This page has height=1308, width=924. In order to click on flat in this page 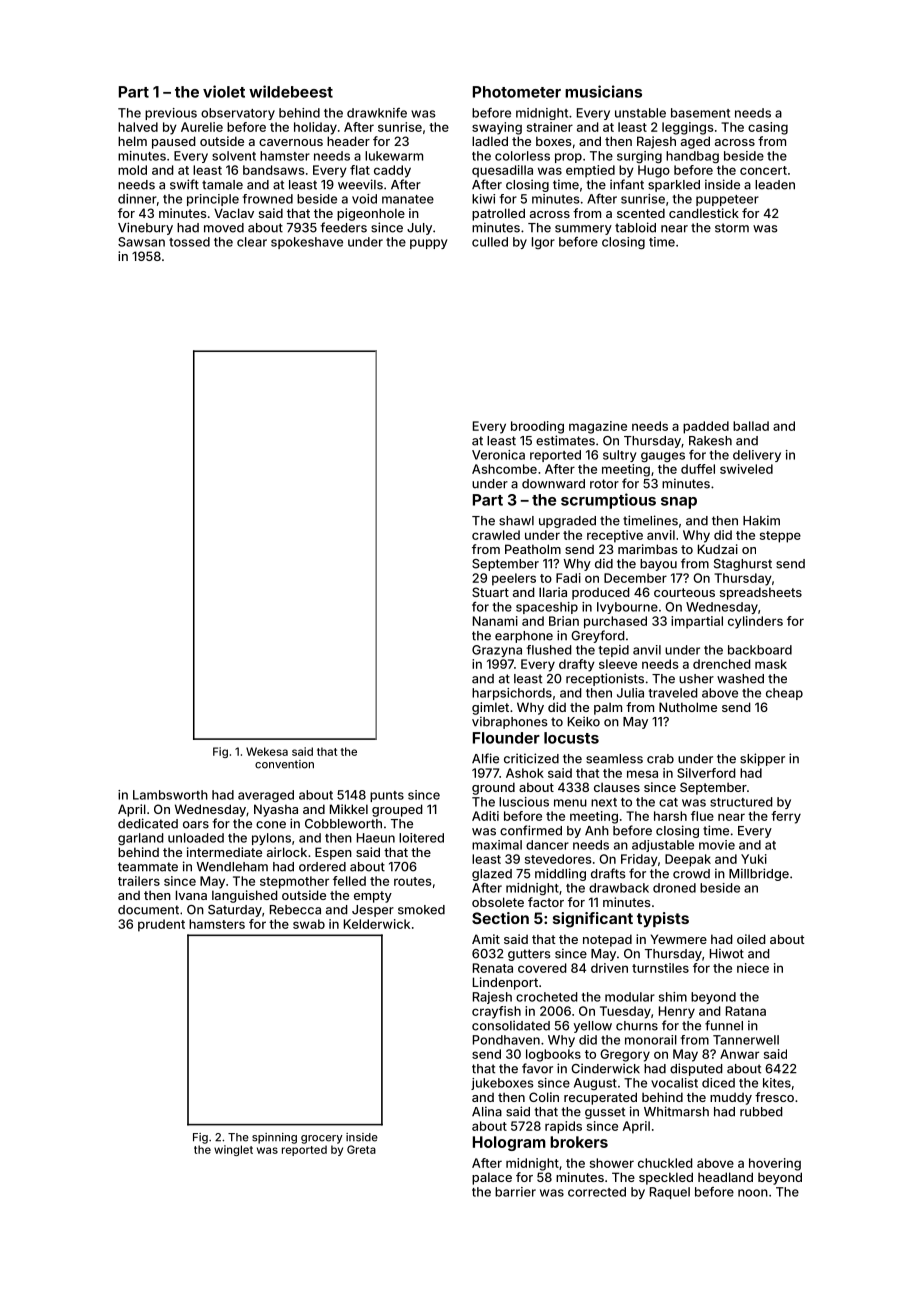, I will do `click(360, 170)`.
